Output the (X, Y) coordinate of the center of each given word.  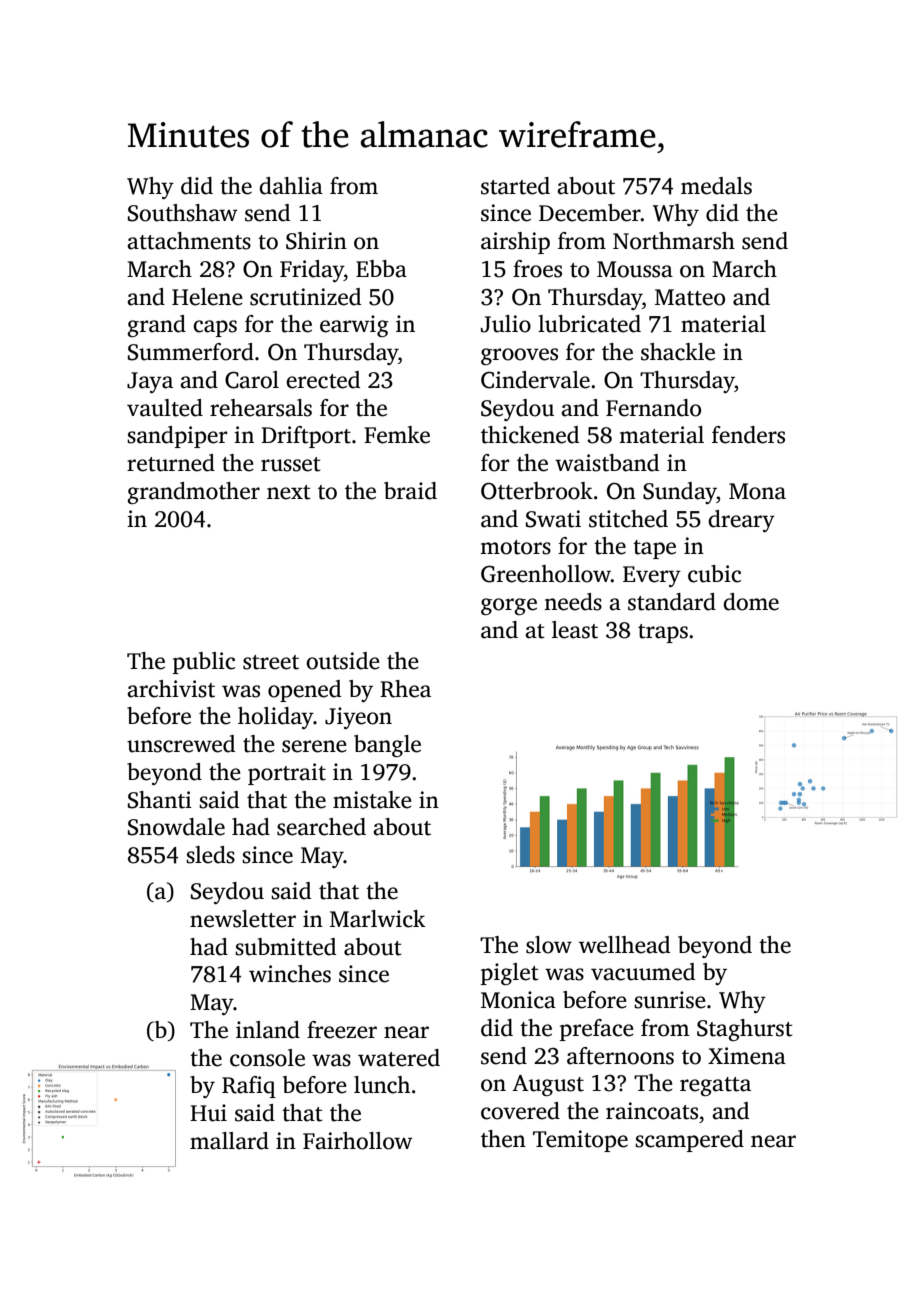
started (515, 186)
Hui (208, 1113)
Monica (518, 1000)
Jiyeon (358, 718)
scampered (689, 1141)
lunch (382, 1085)
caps (215, 328)
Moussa (635, 269)
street (271, 662)
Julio (506, 324)
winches (290, 974)
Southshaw (182, 213)
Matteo (690, 297)
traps (663, 633)
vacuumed (643, 972)
